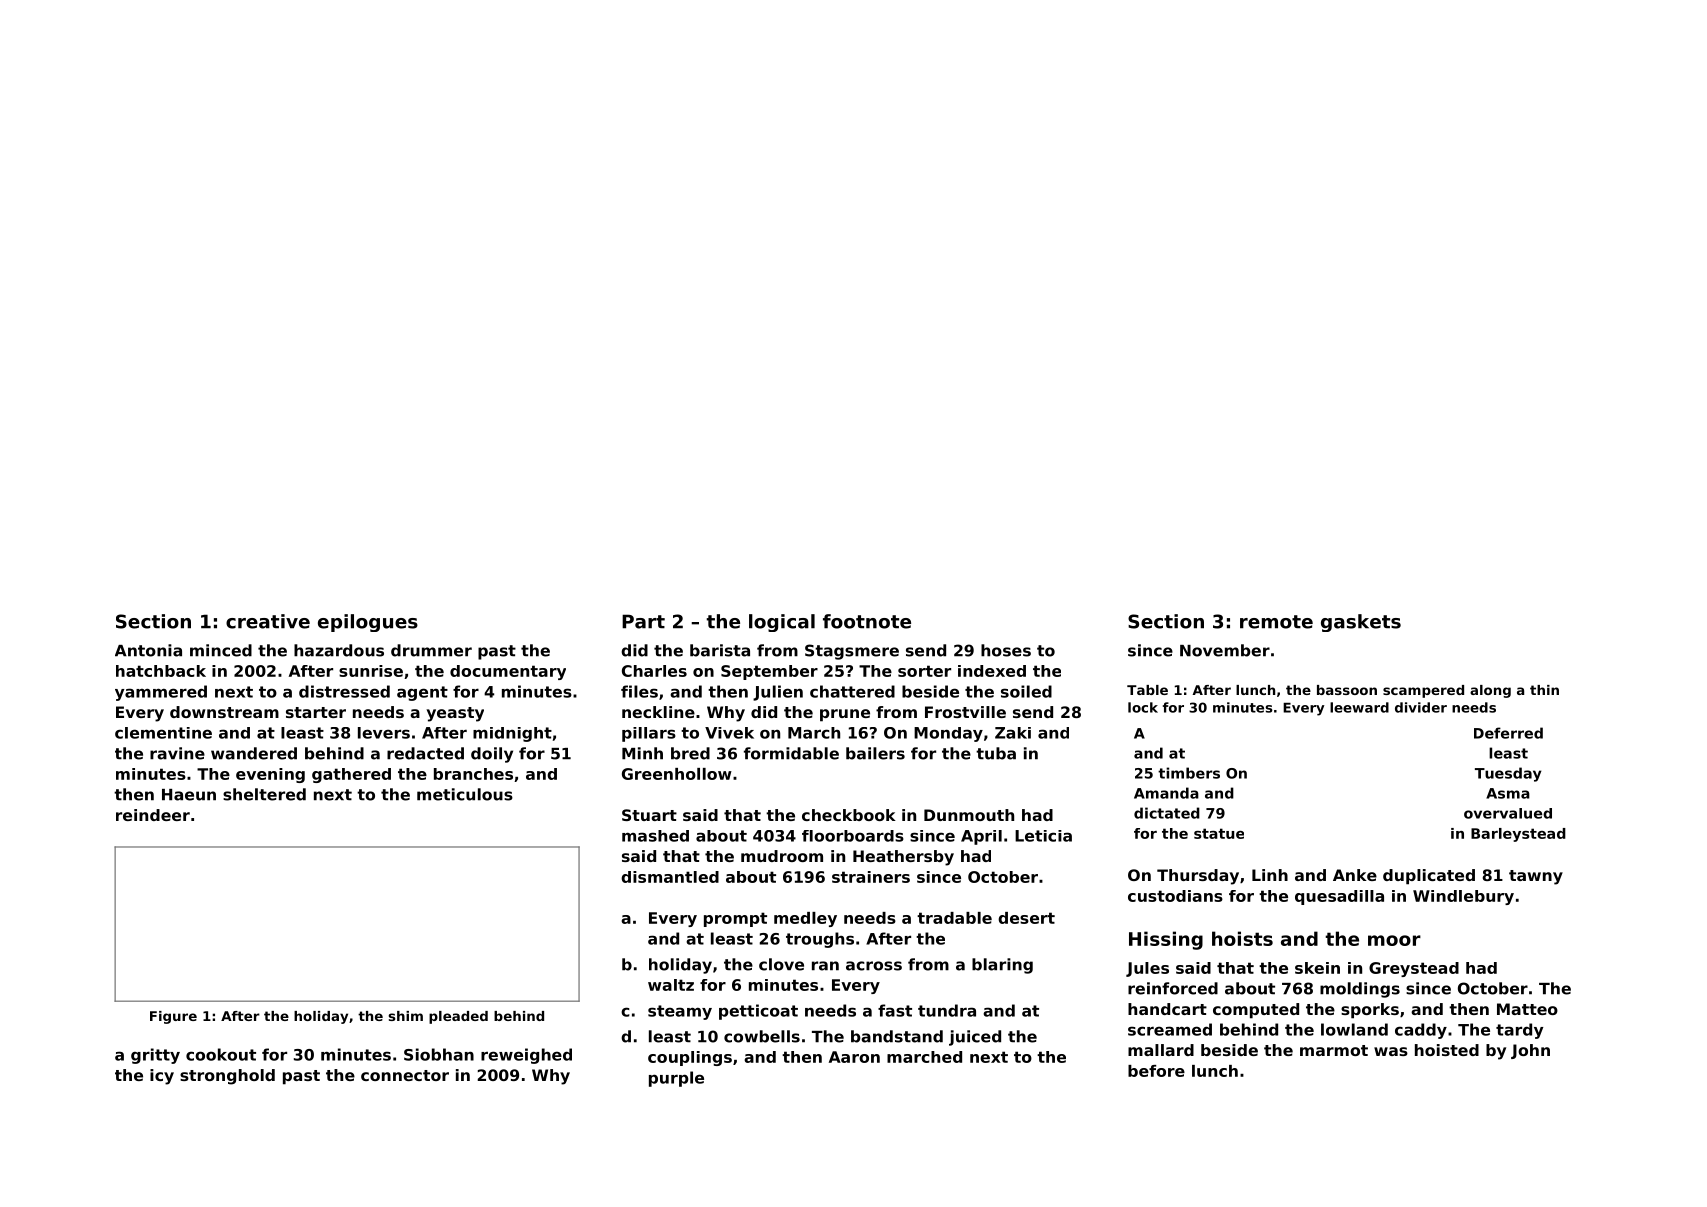 Image resolution: width=1707 pixels, height=1207 pixels. What do you see at coordinates (1360, 990) in the page?
I see `moldings` at bounding box center [1360, 990].
